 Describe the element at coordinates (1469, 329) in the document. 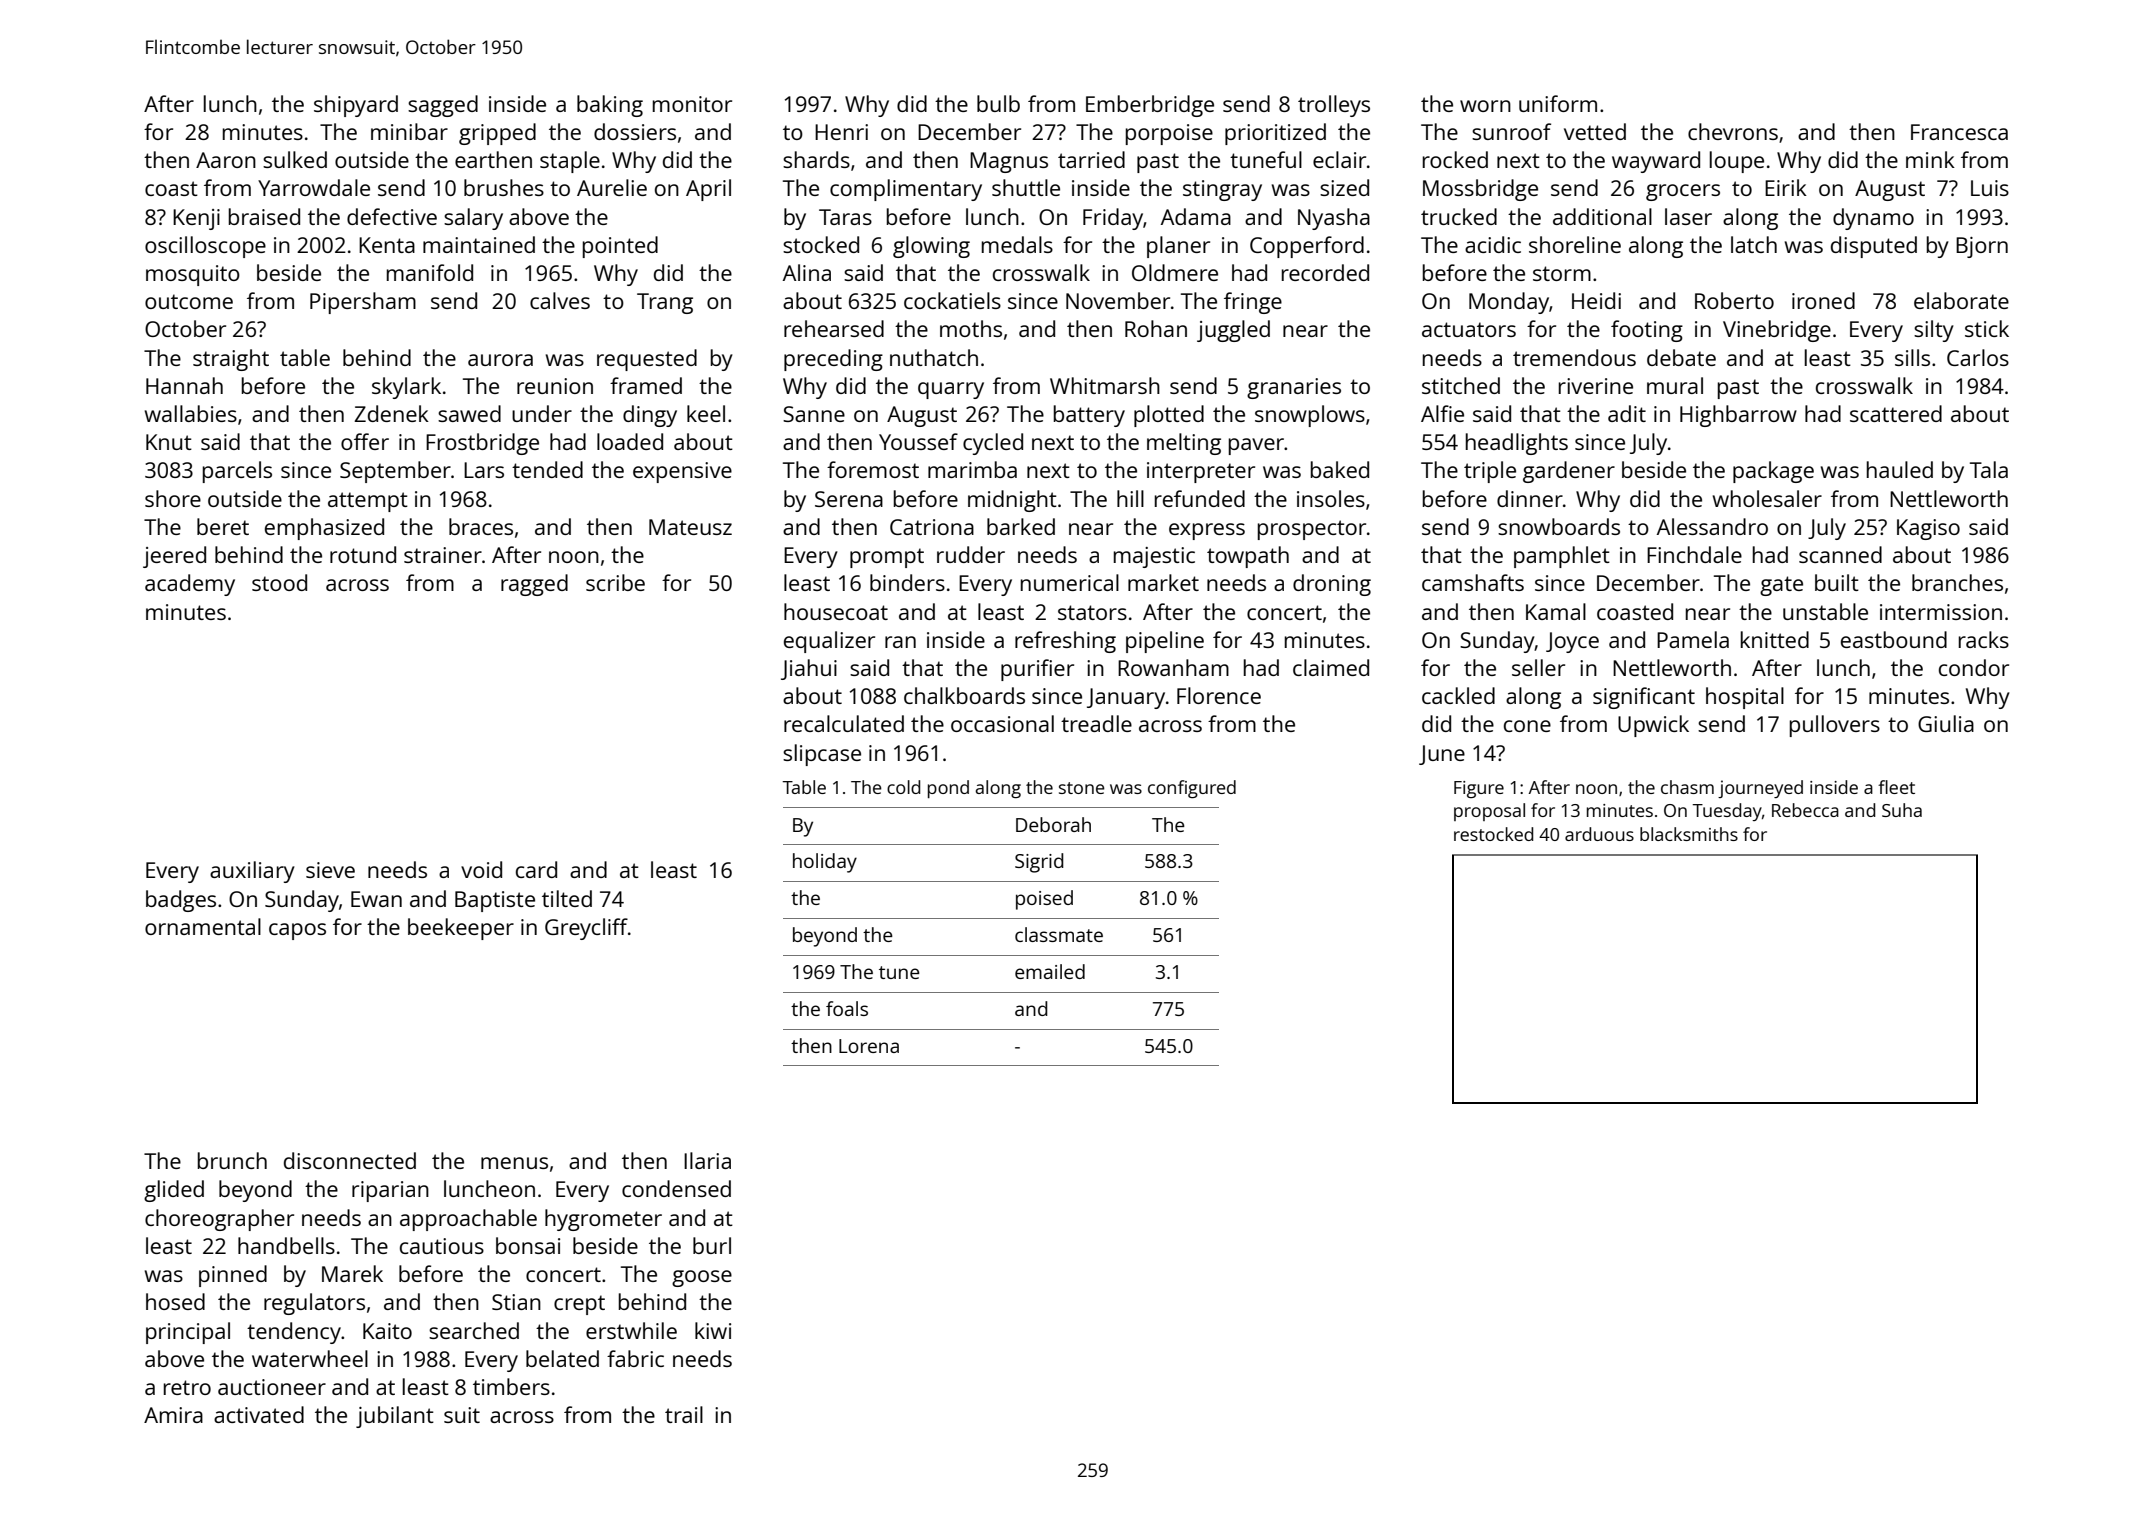

I see `actuators` at that location.
